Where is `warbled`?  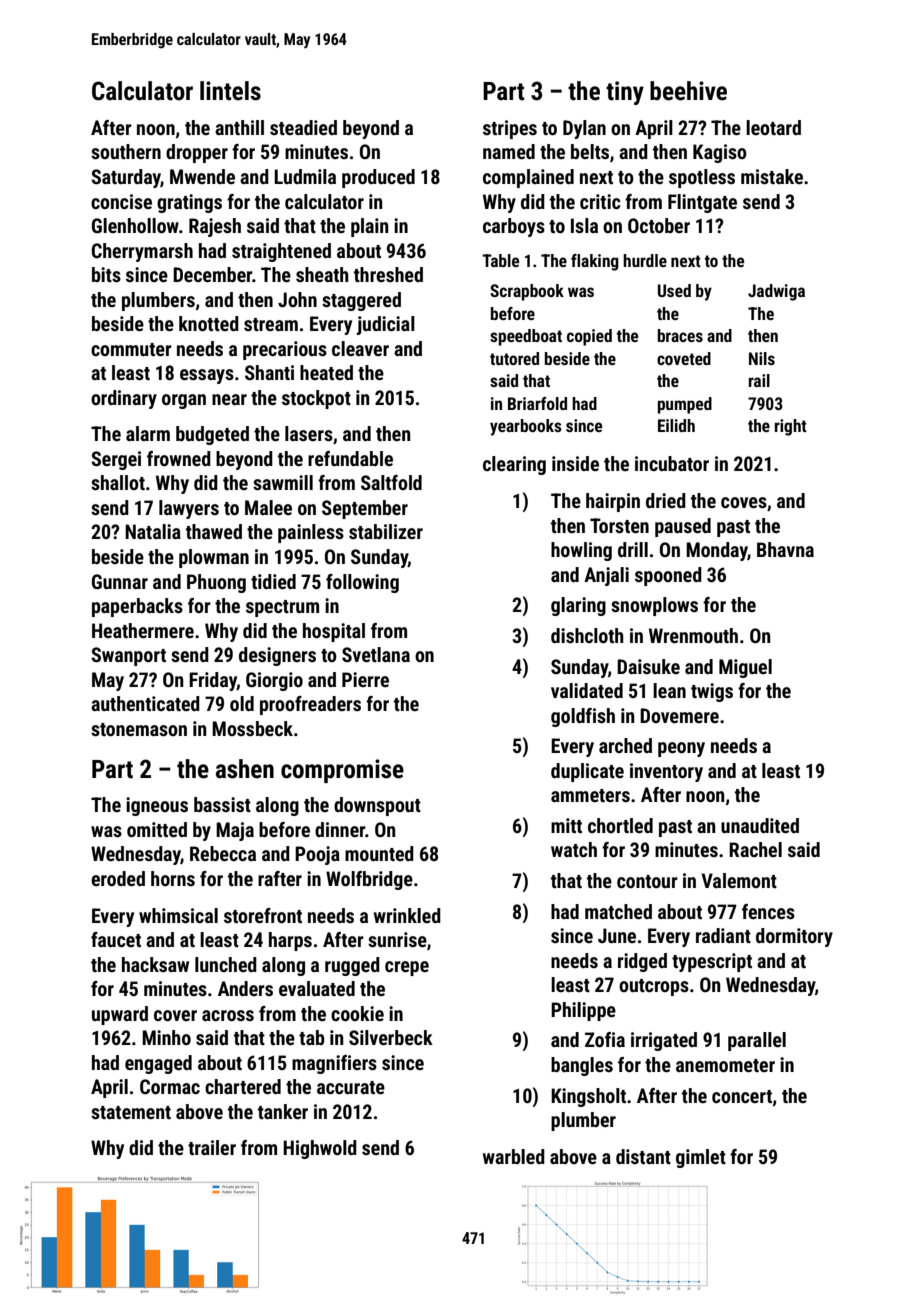 warbled is located at coordinates (514, 1156).
